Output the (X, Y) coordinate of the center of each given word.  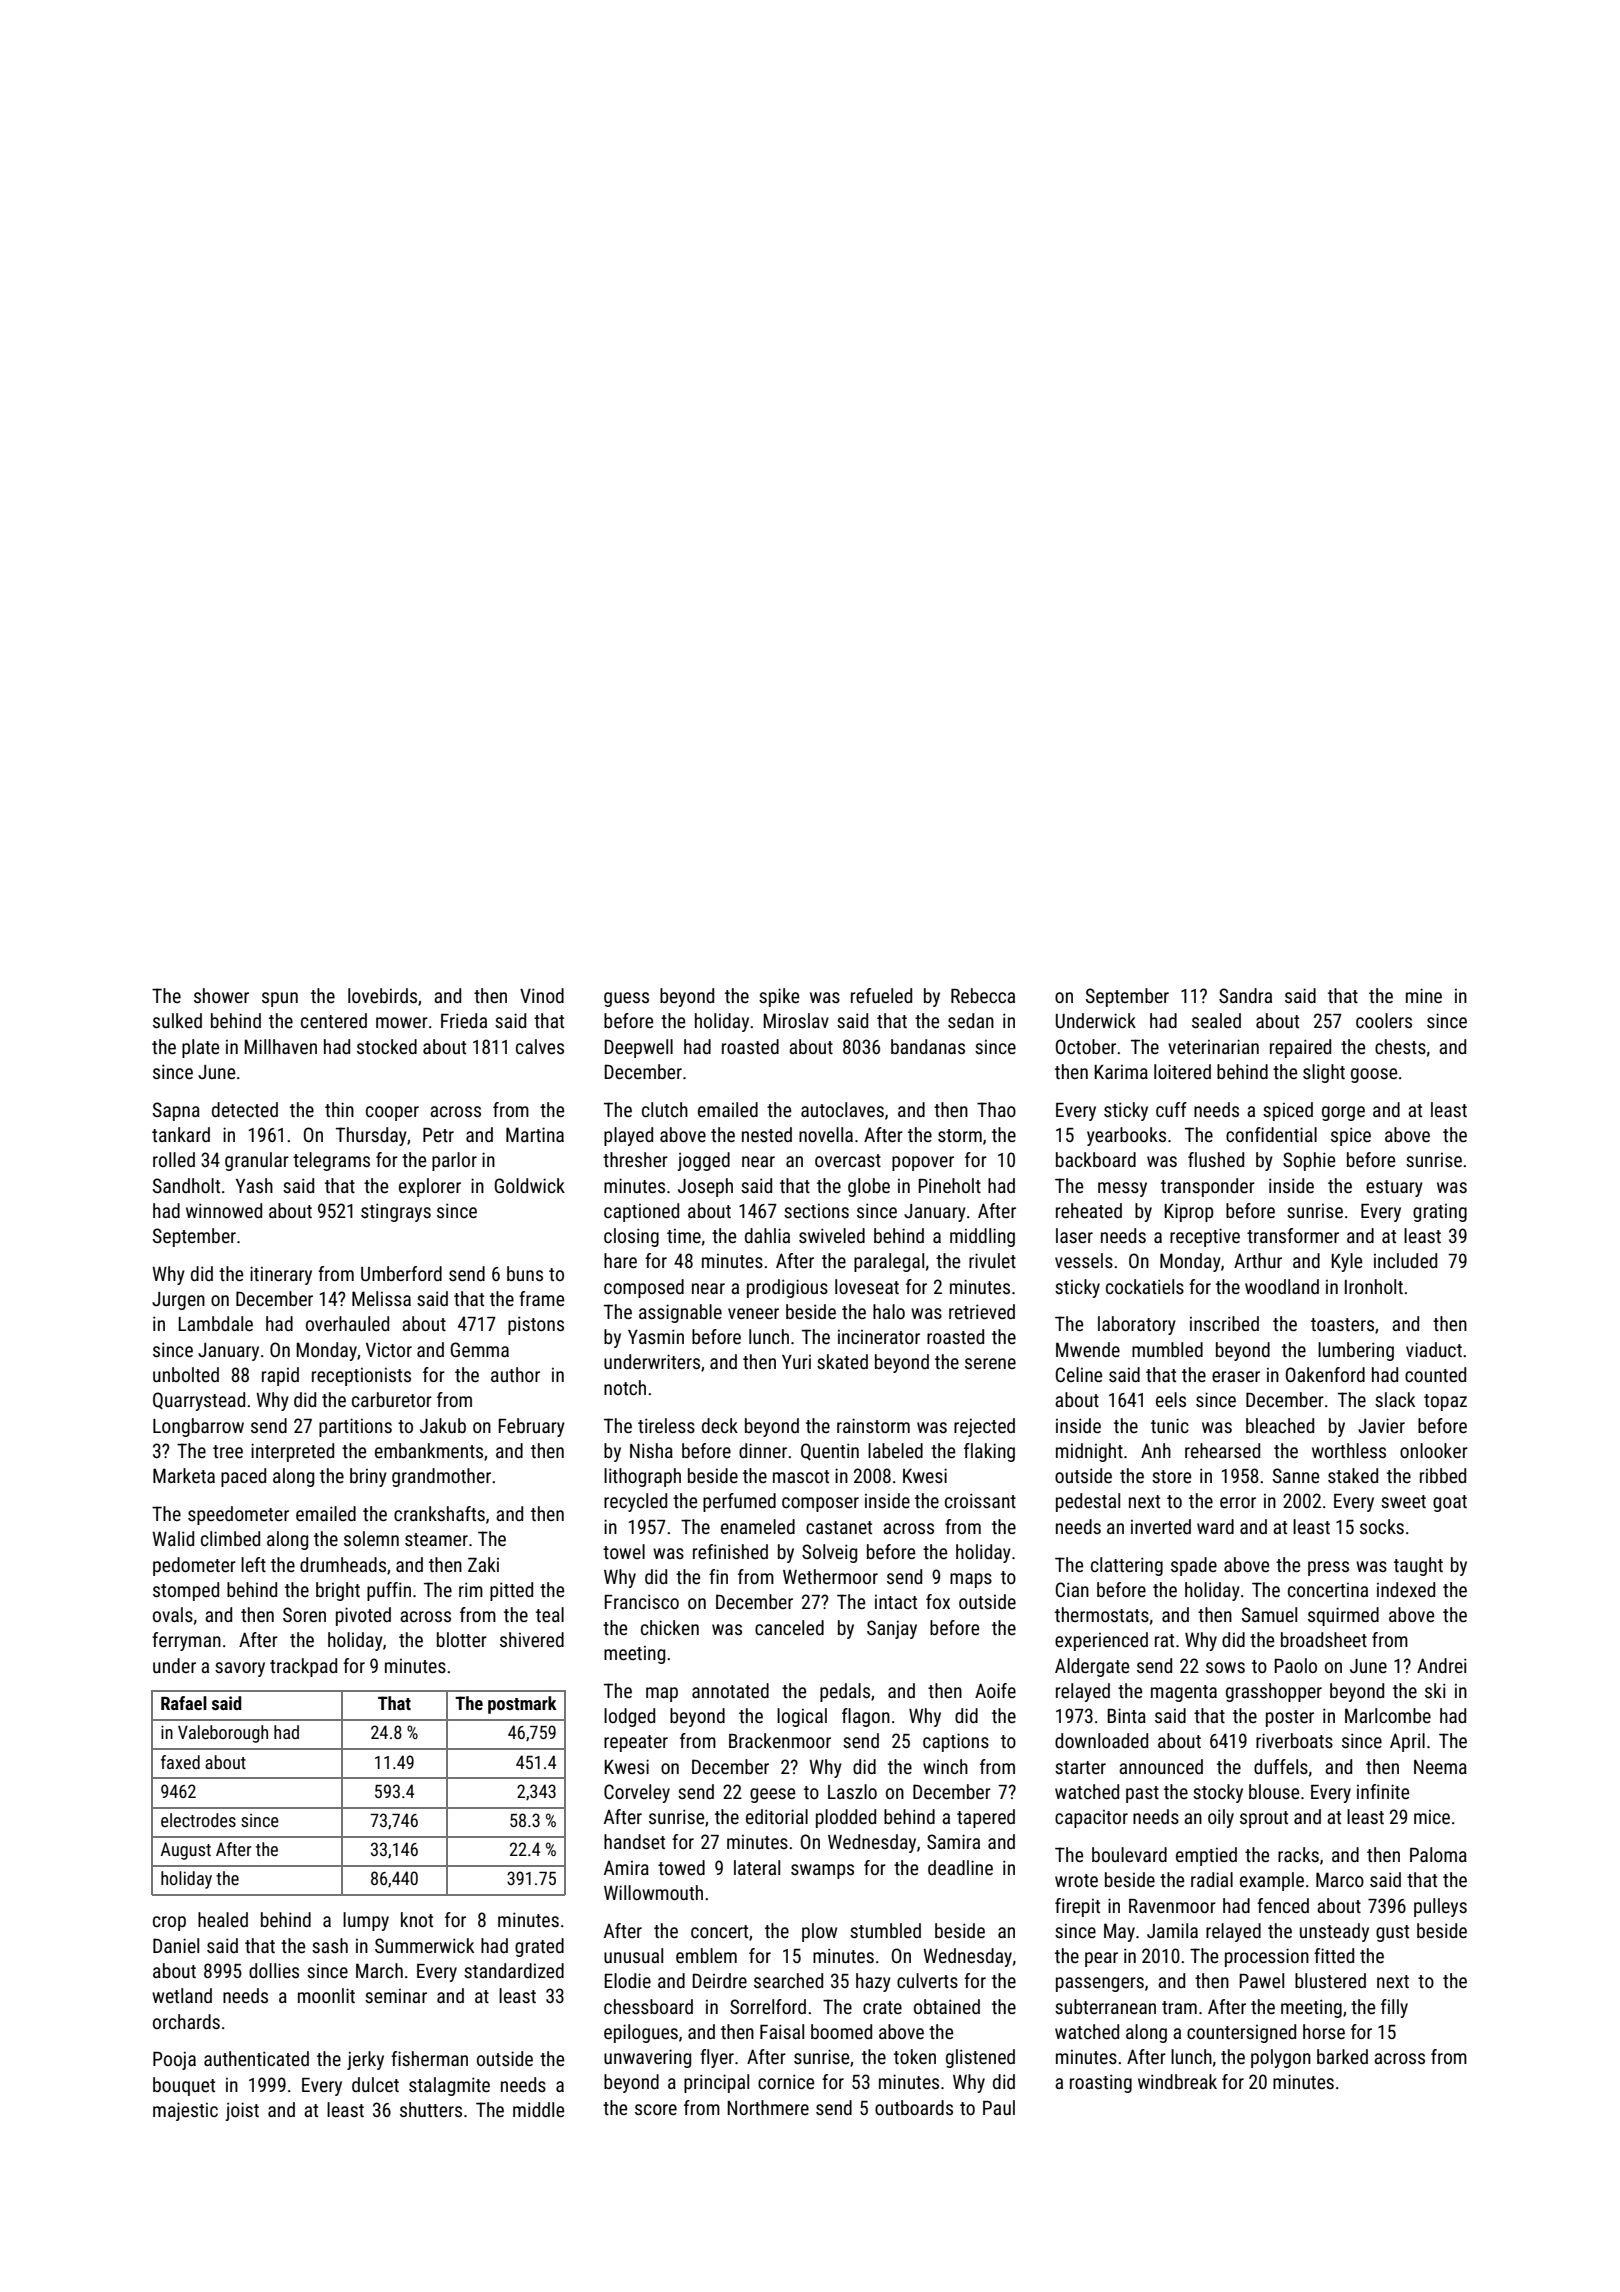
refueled (881, 995)
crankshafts (439, 1513)
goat (1450, 1503)
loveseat (867, 1286)
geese (772, 1795)
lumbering (1356, 1351)
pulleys (1440, 1907)
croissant (980, 1500)
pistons (536, 1325)
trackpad (303, 1667)
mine (1424, 995)
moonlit (326, 1995)
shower (221, 995)
